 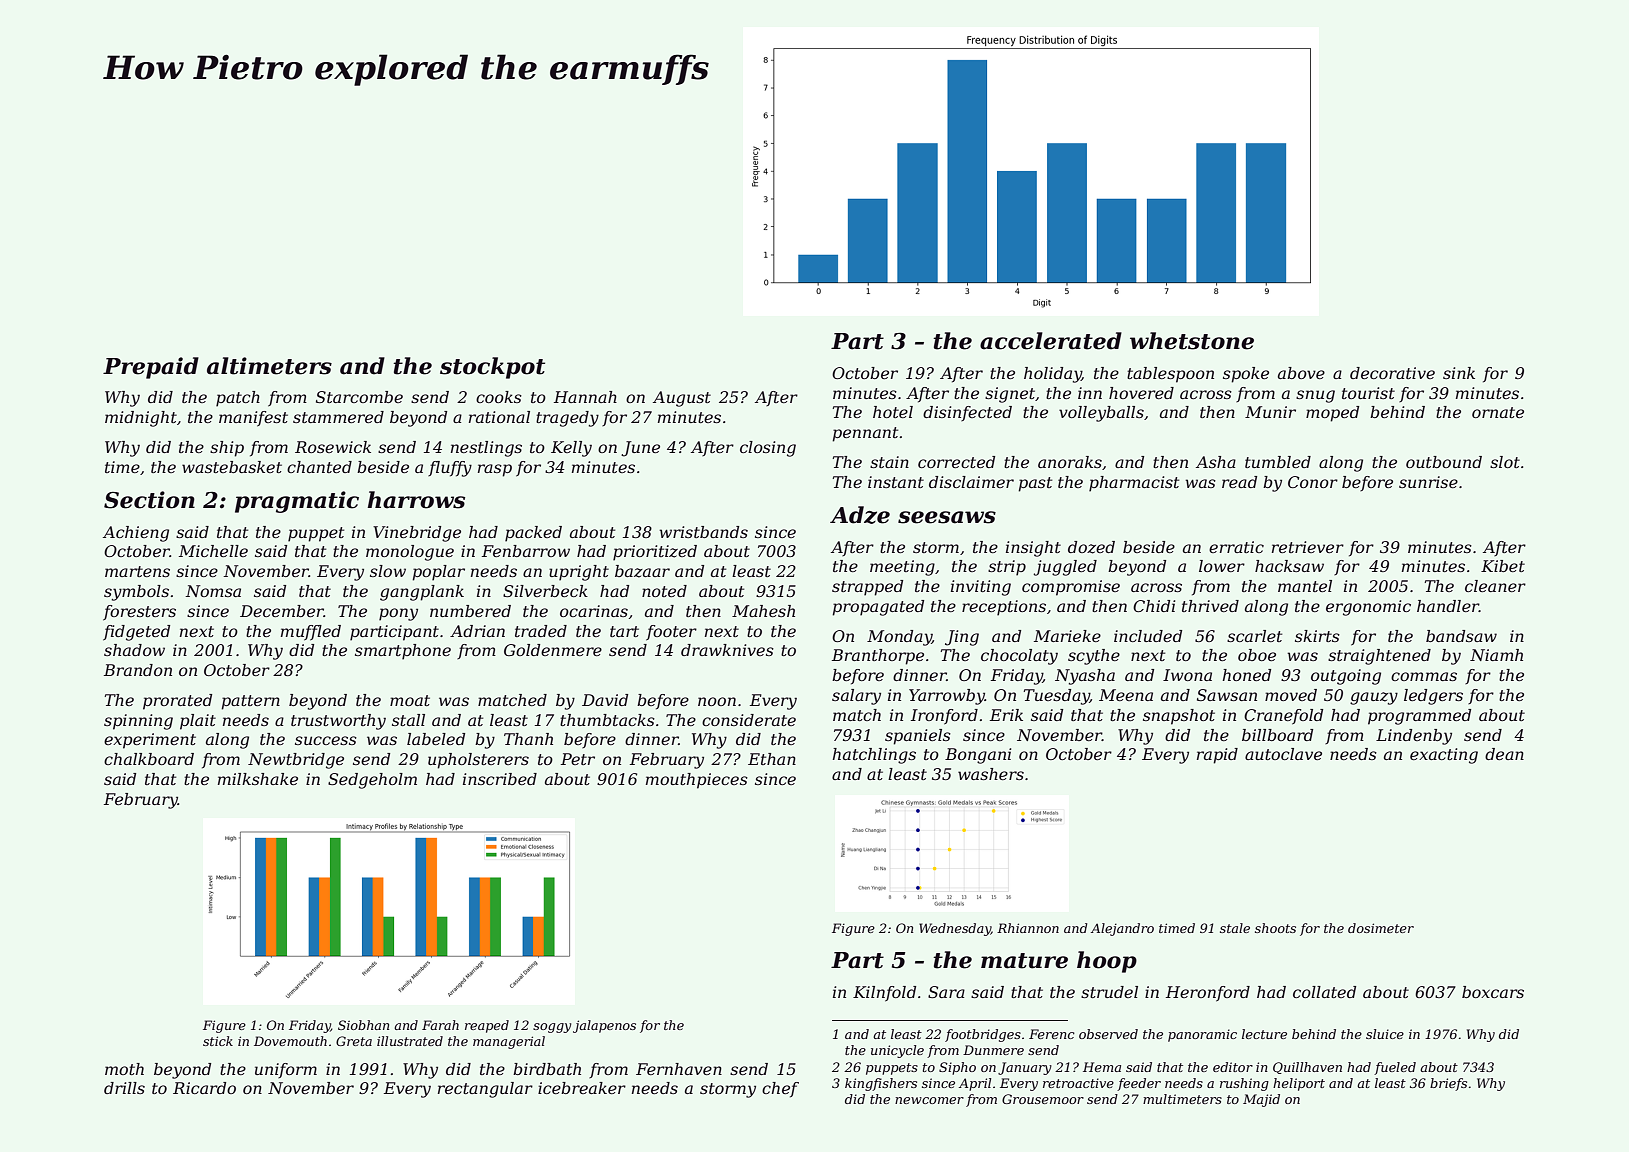 I want to click on Achieng, so click(x=136, y=534).
